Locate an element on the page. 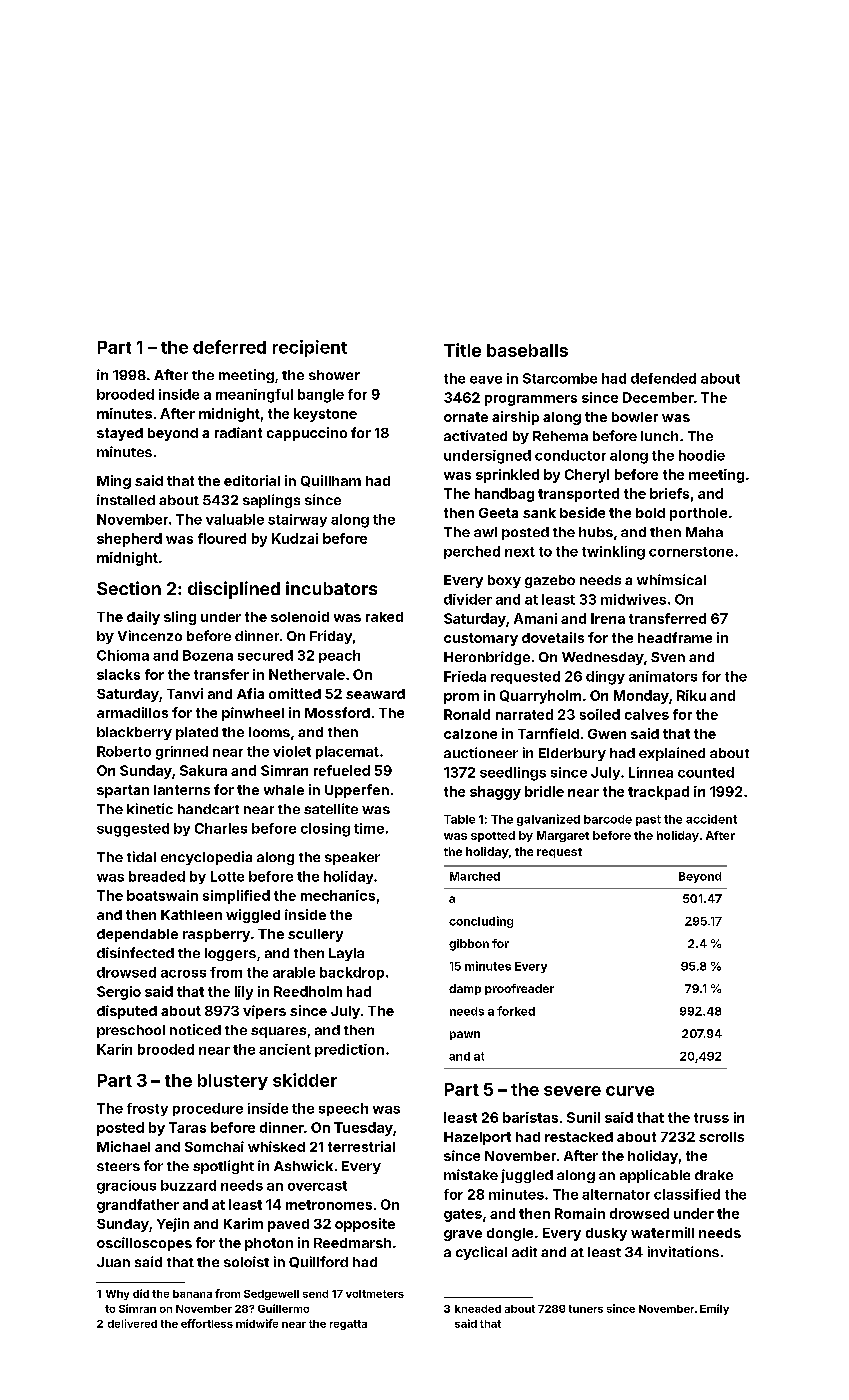 The image size is (849, 1400). severe is located at coordinates (572, 1091).
